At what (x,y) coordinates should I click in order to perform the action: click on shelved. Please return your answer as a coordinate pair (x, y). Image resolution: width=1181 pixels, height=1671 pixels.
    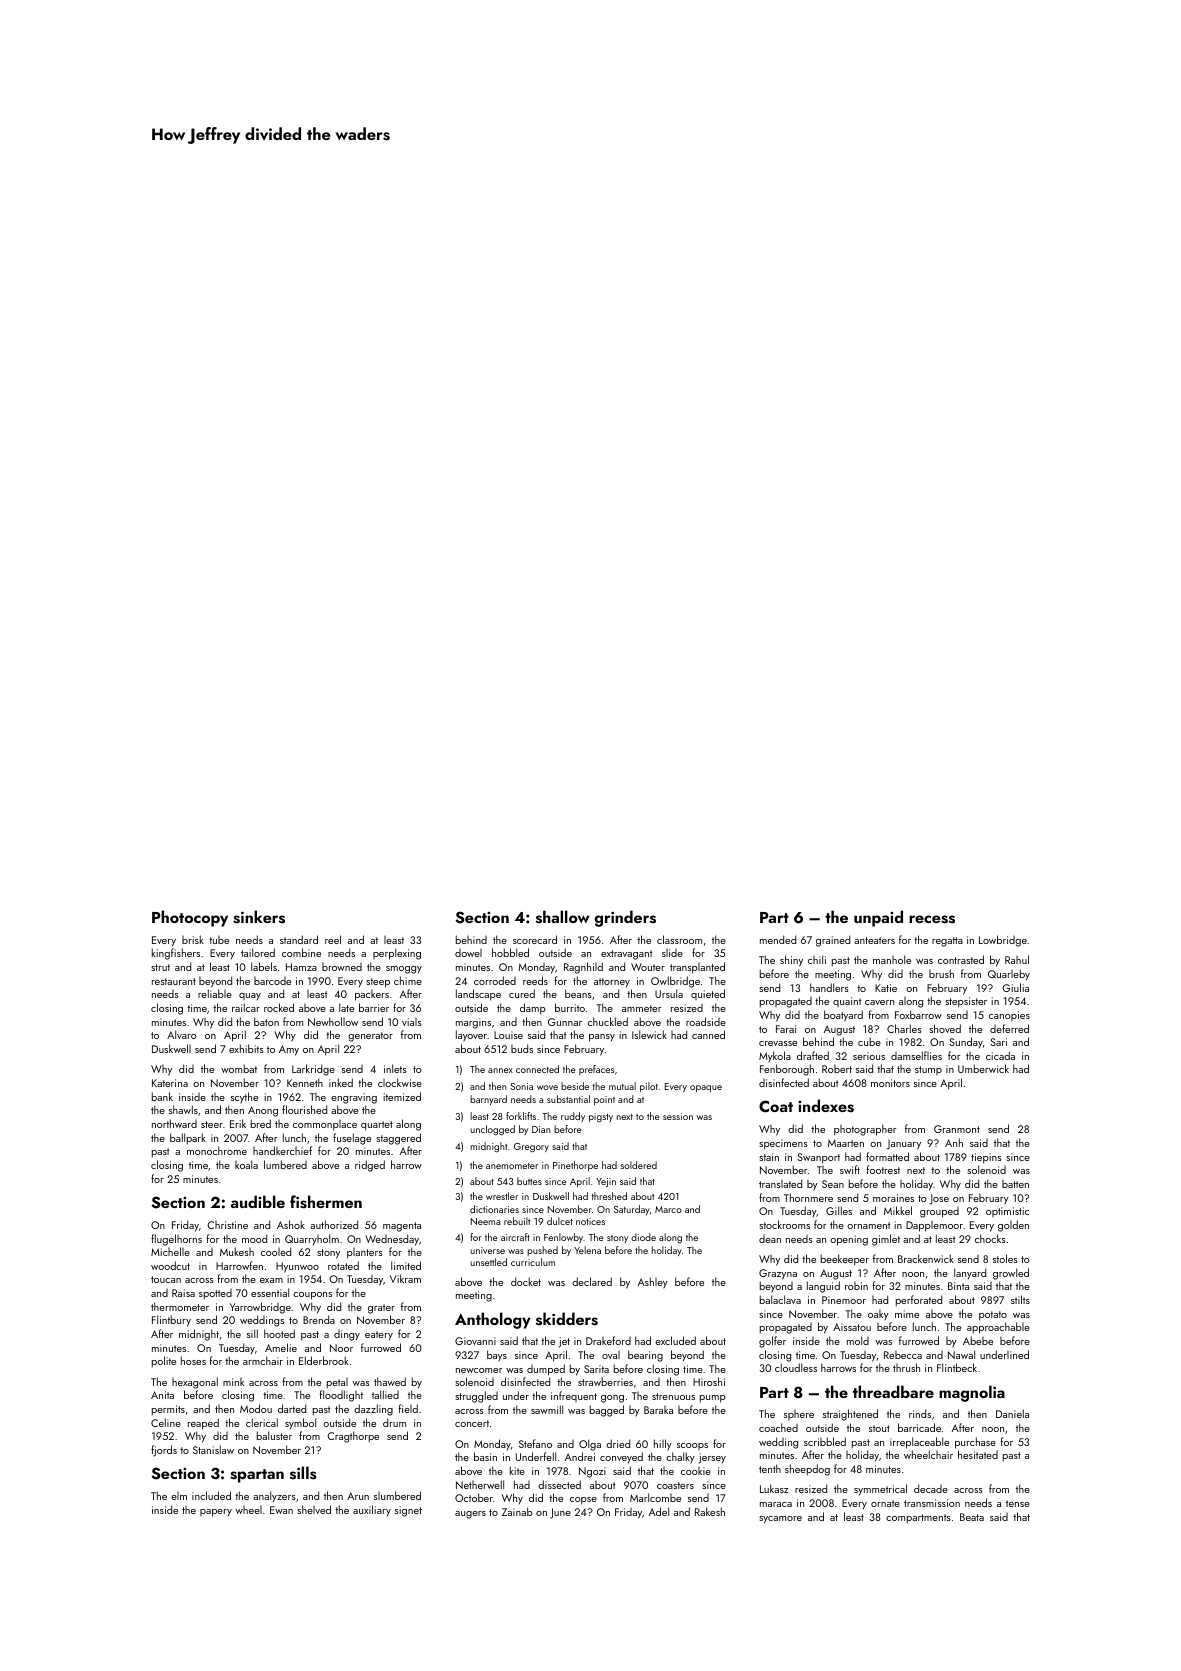
    Looking at the image, I should click on (314, 1509).
